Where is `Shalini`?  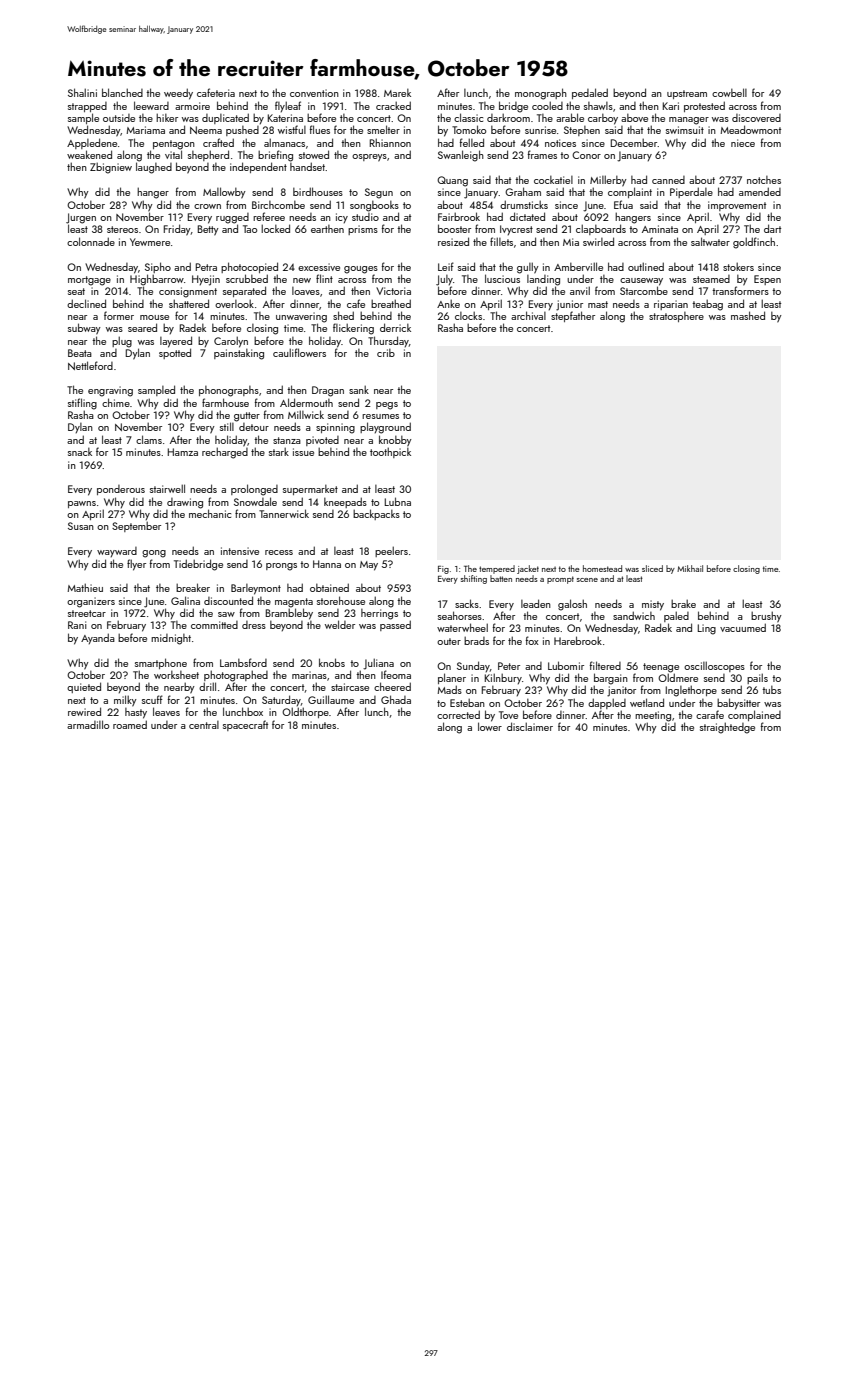 Shalini is located at coordinates (82, 92).
